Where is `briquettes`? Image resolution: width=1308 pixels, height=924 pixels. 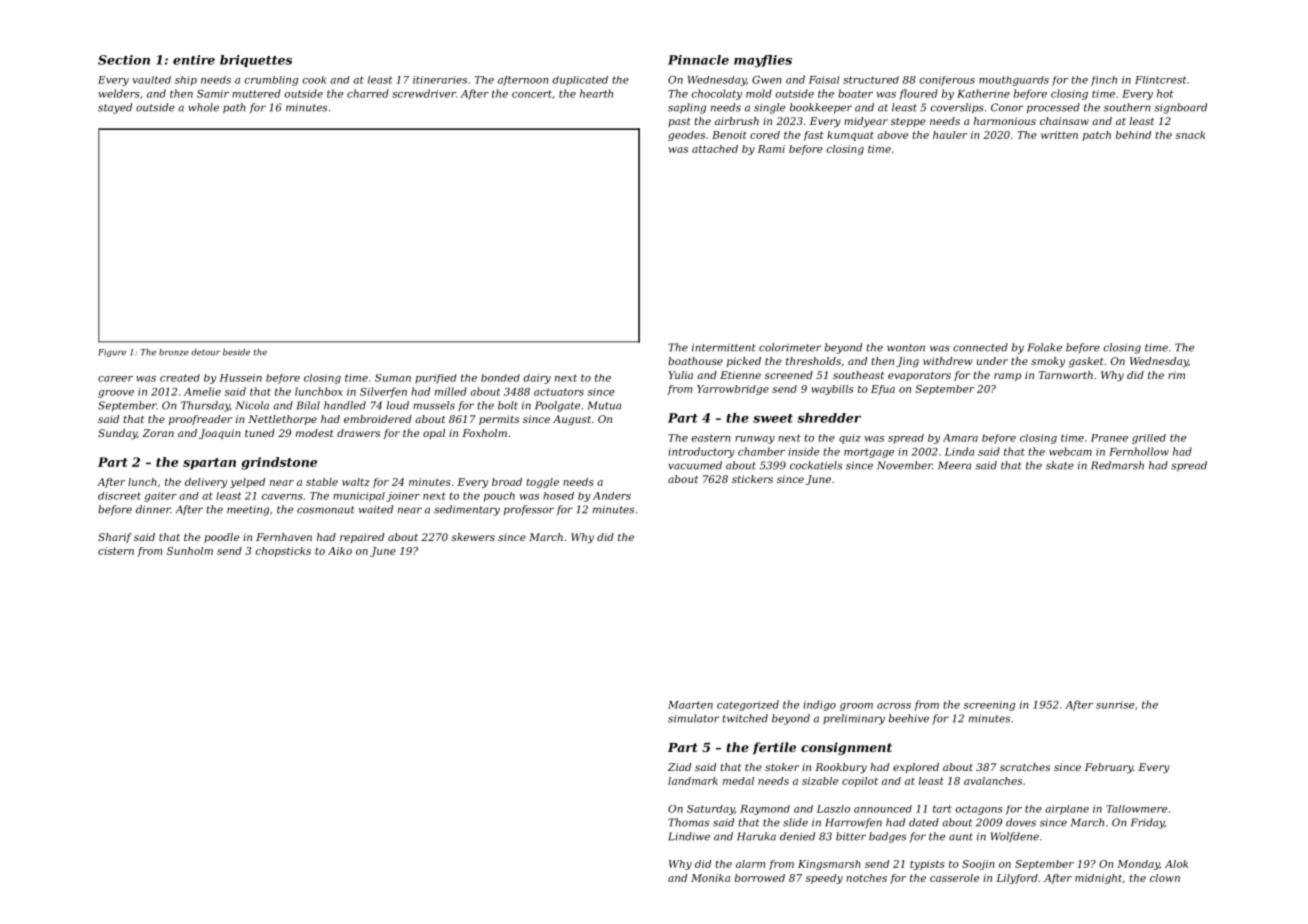
briquettes is located at coordinates (256, 61).
